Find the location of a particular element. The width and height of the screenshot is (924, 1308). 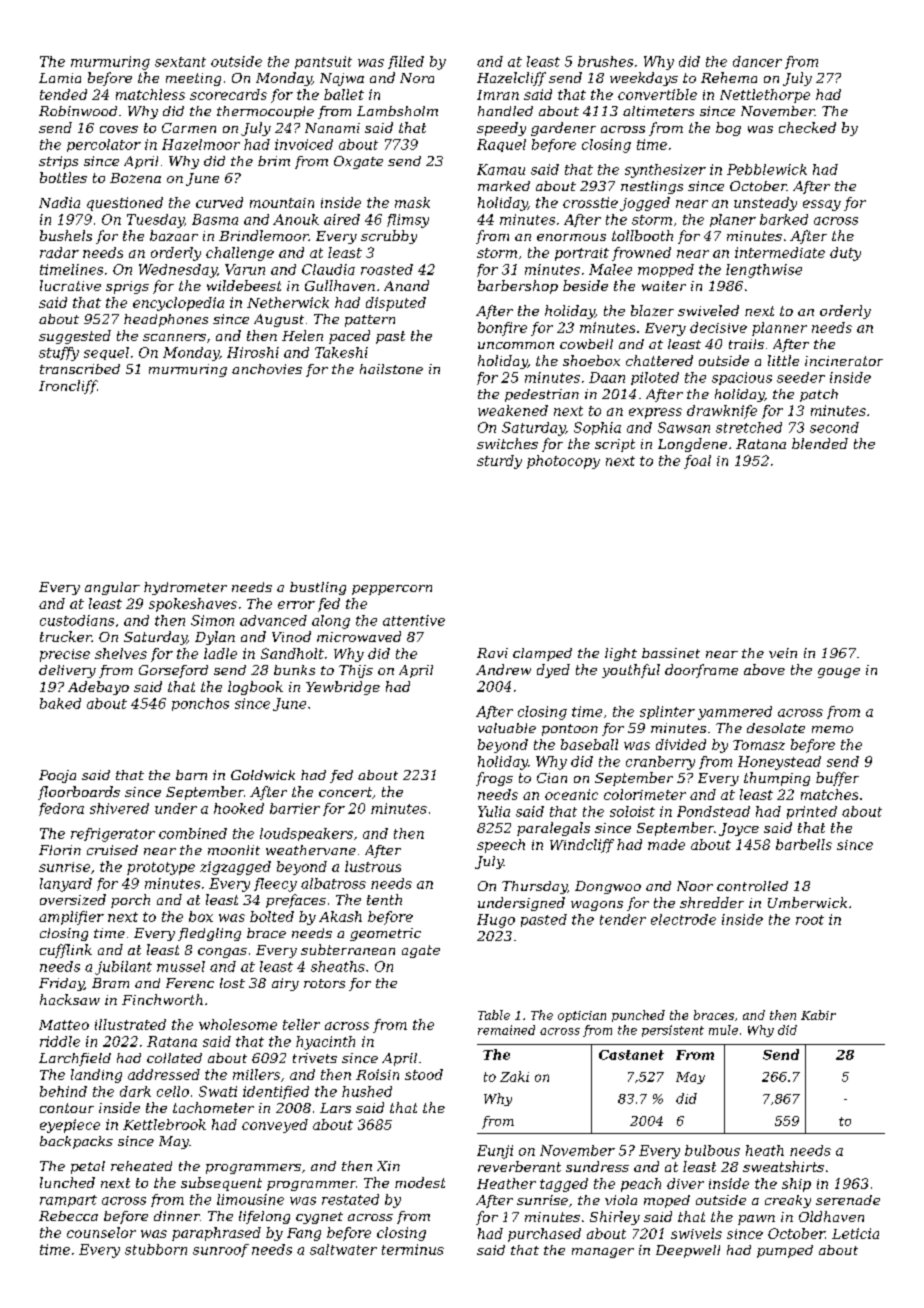

peppercorn is located at coordinates (392, 590).
